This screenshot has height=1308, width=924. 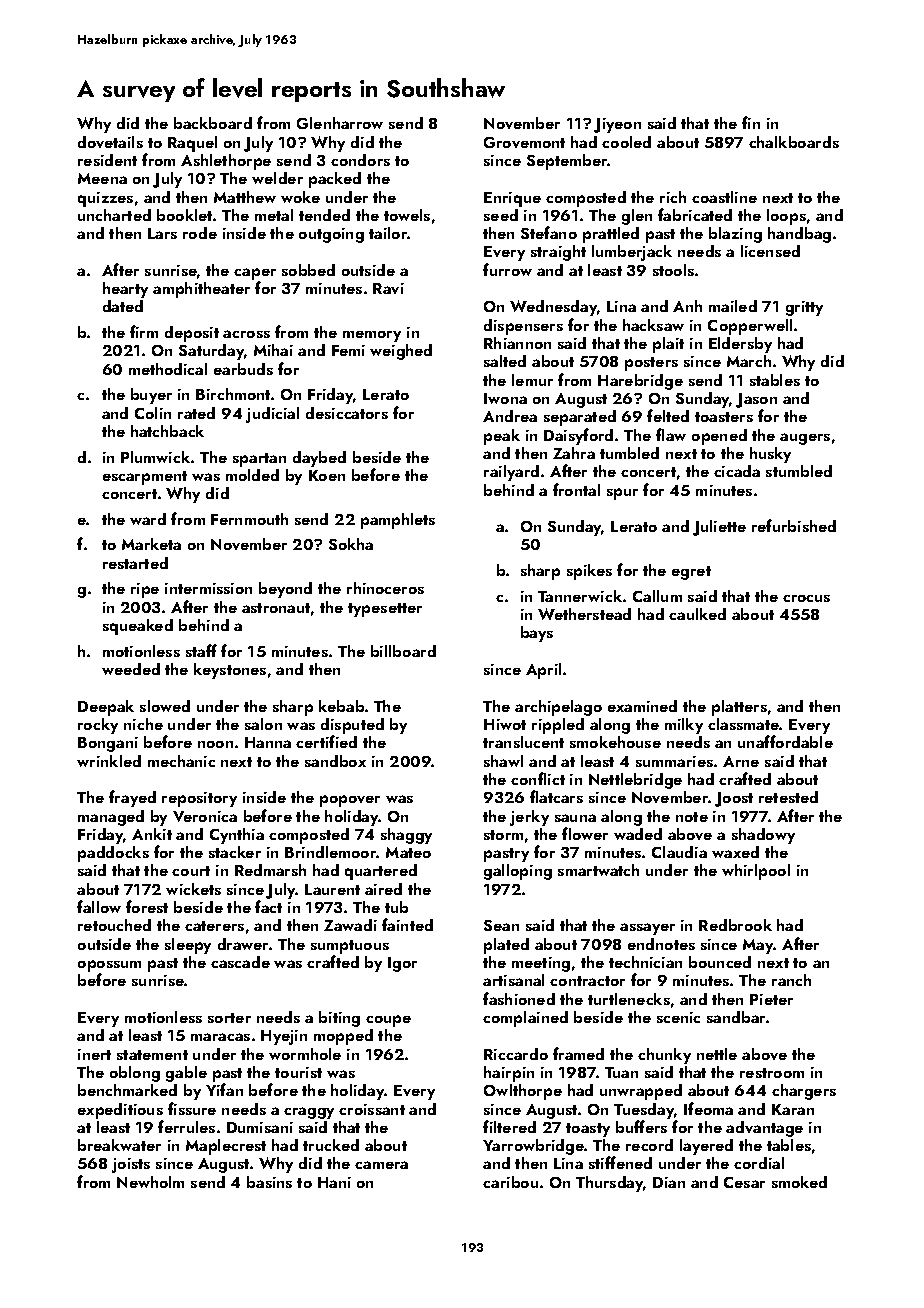 I want to click on Grovemont, so click(x=524, y=142).
